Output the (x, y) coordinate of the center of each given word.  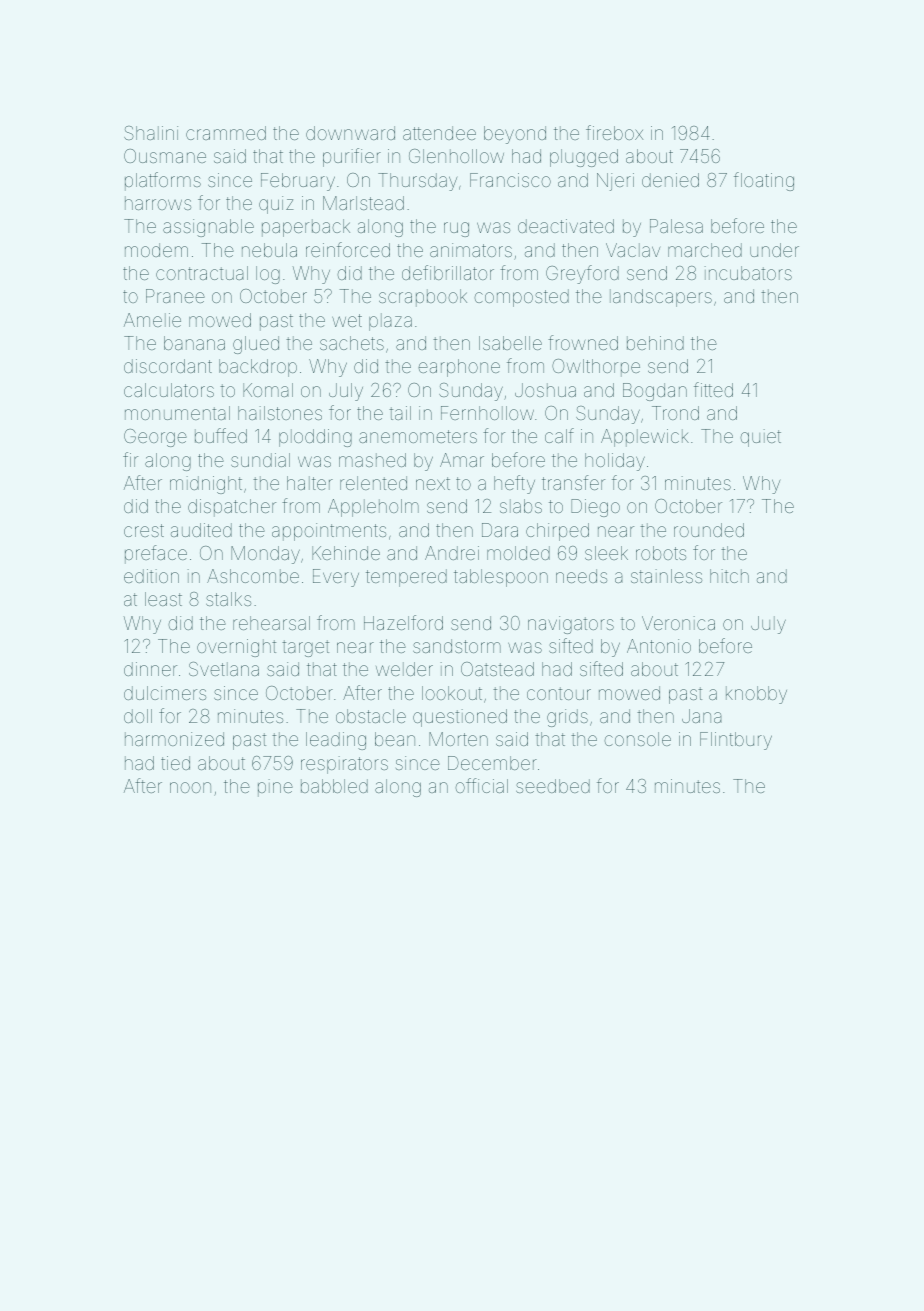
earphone (459, 368)
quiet (760, 438)
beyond (515, 135)
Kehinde (346, 553)
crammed (226, 133)
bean (395, 739)
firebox (614, 132)
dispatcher (232, 508)
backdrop (258, 368)
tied (175, 763)
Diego (595, 508)
